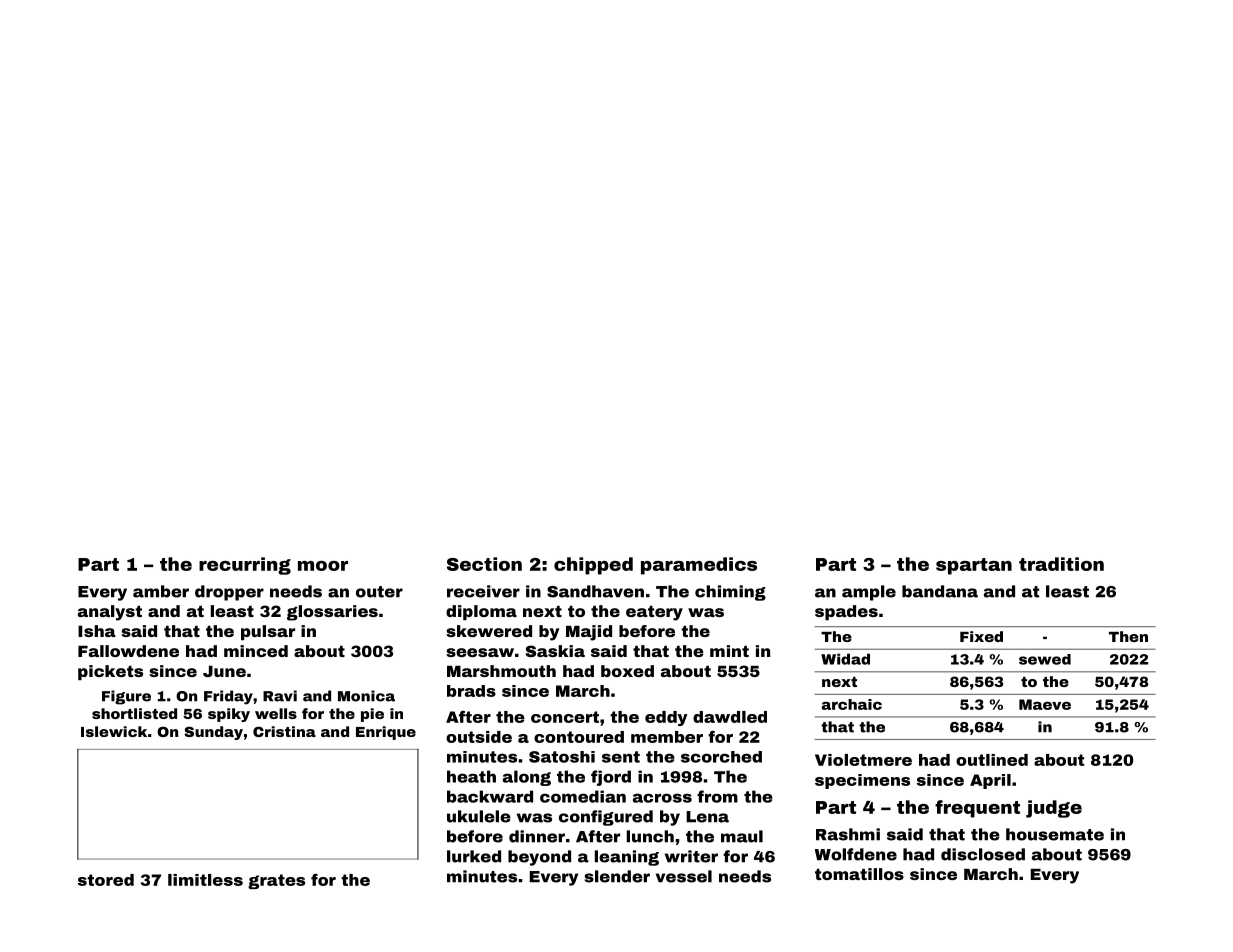 This page has width=1233, height=952. Describe the element at coordinates (627, 858) in the page. I see `leaning` at that location.
